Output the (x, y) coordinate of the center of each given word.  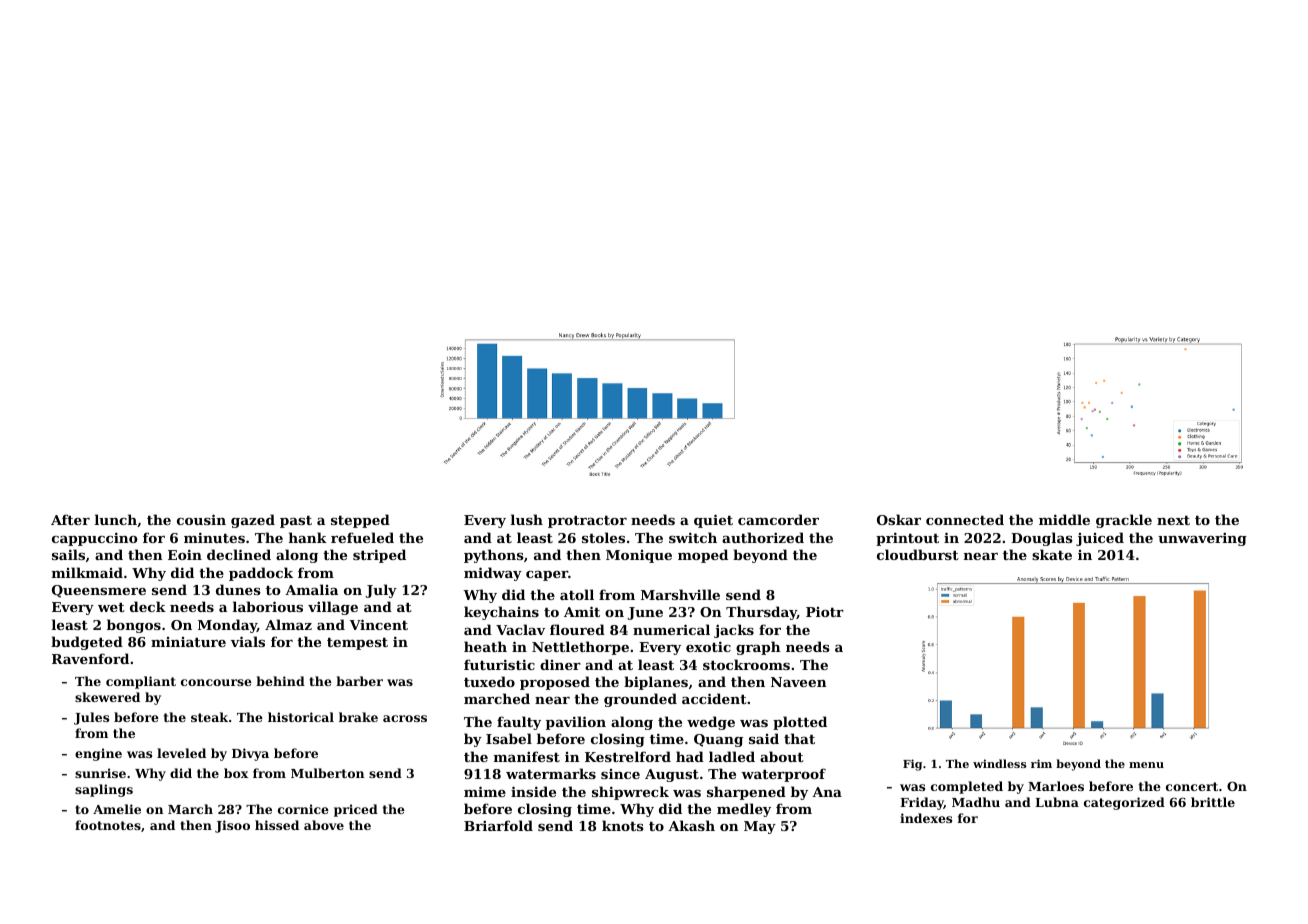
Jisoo (232, 826)
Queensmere (99, 591)
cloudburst (918, 554)
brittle (1213, 802)
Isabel (509, 738)
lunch (116, 519)
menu (1146, 765)
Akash (691, 825)
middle (1064, 519)
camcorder (778, 519)
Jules (91, 718)
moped (703, 556)
